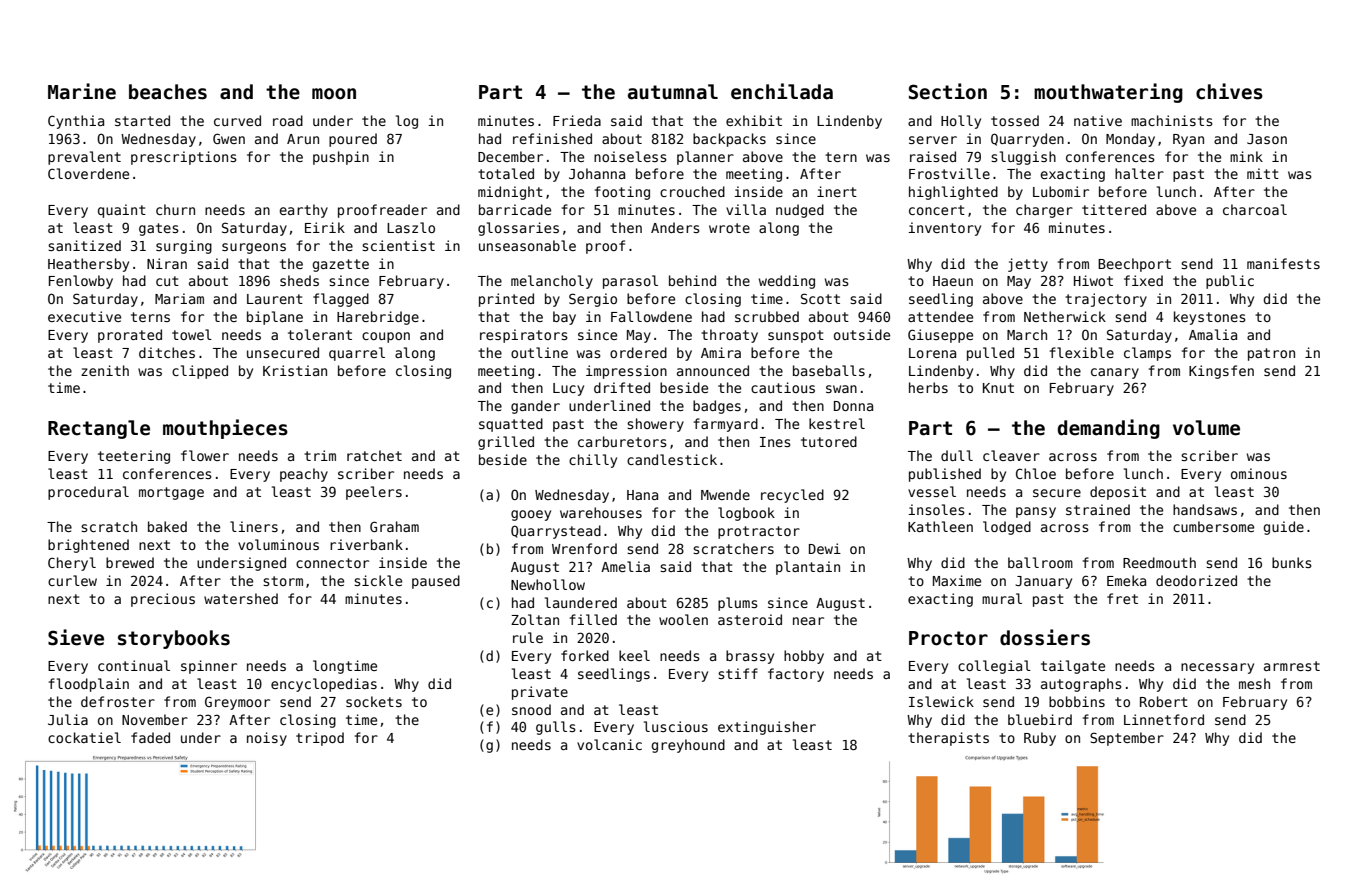  Describe the element at coordinates (84, 737) in the screenshot. I see `cockatiel` at that location.
